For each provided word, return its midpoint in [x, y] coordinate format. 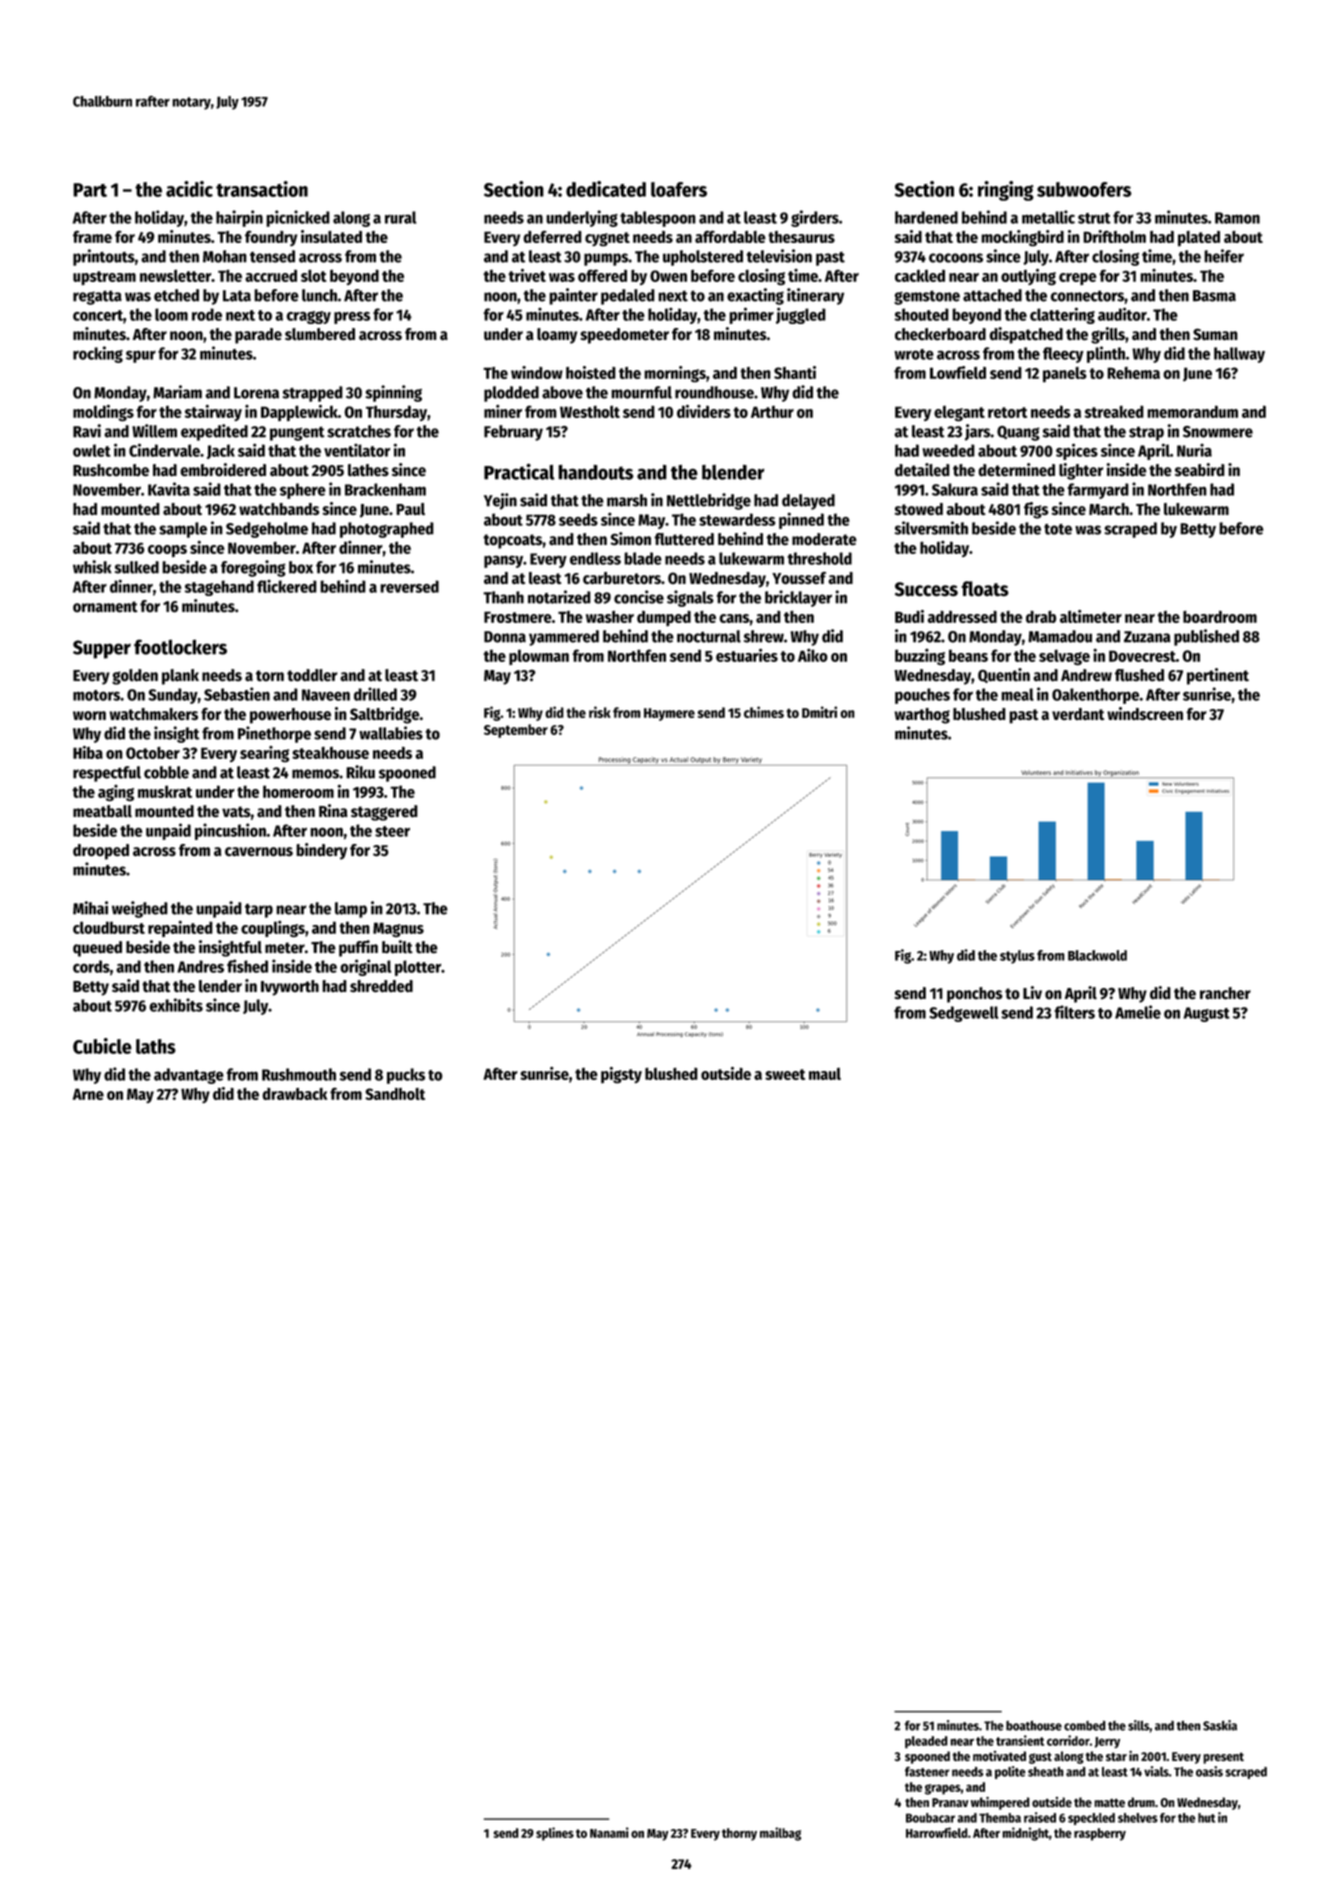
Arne [88, 1094]
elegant [959, 413]
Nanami [609, 1832]
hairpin [239, 218]
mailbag [780, 1834]
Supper [102, 649]
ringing [1006, 191]
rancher [1225, 993]
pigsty [621, 1075]
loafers [679, 189]
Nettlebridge [709, 501]
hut [1206, 1818]
